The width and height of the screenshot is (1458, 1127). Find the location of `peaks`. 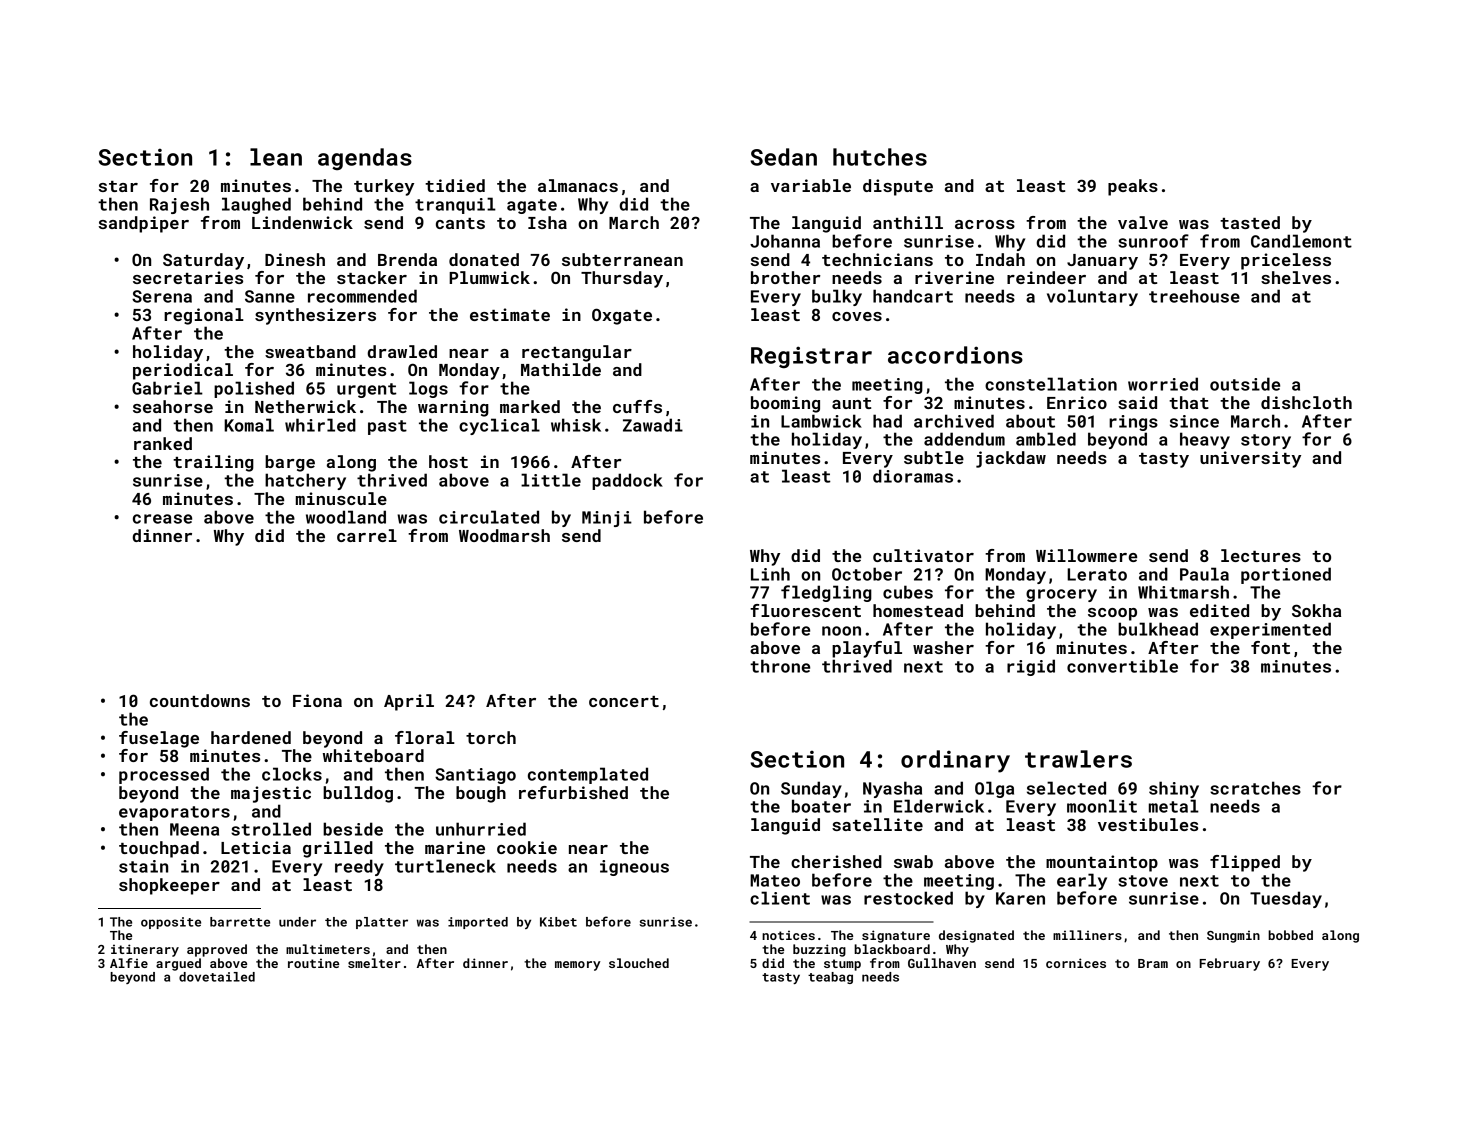

peaks is located at coordinates (1133, 187).
